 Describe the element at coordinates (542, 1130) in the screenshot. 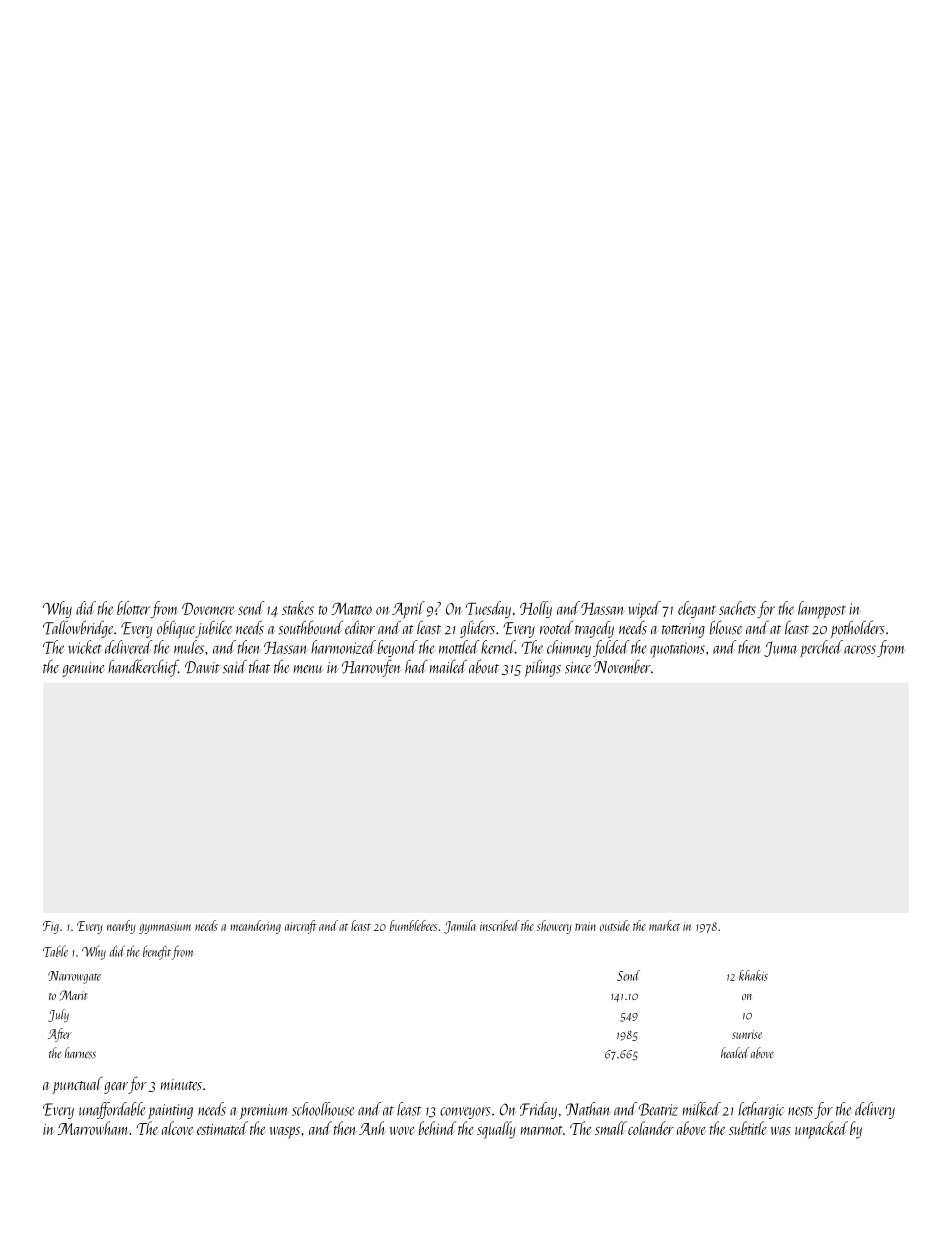

I see `marmot` at that location.
